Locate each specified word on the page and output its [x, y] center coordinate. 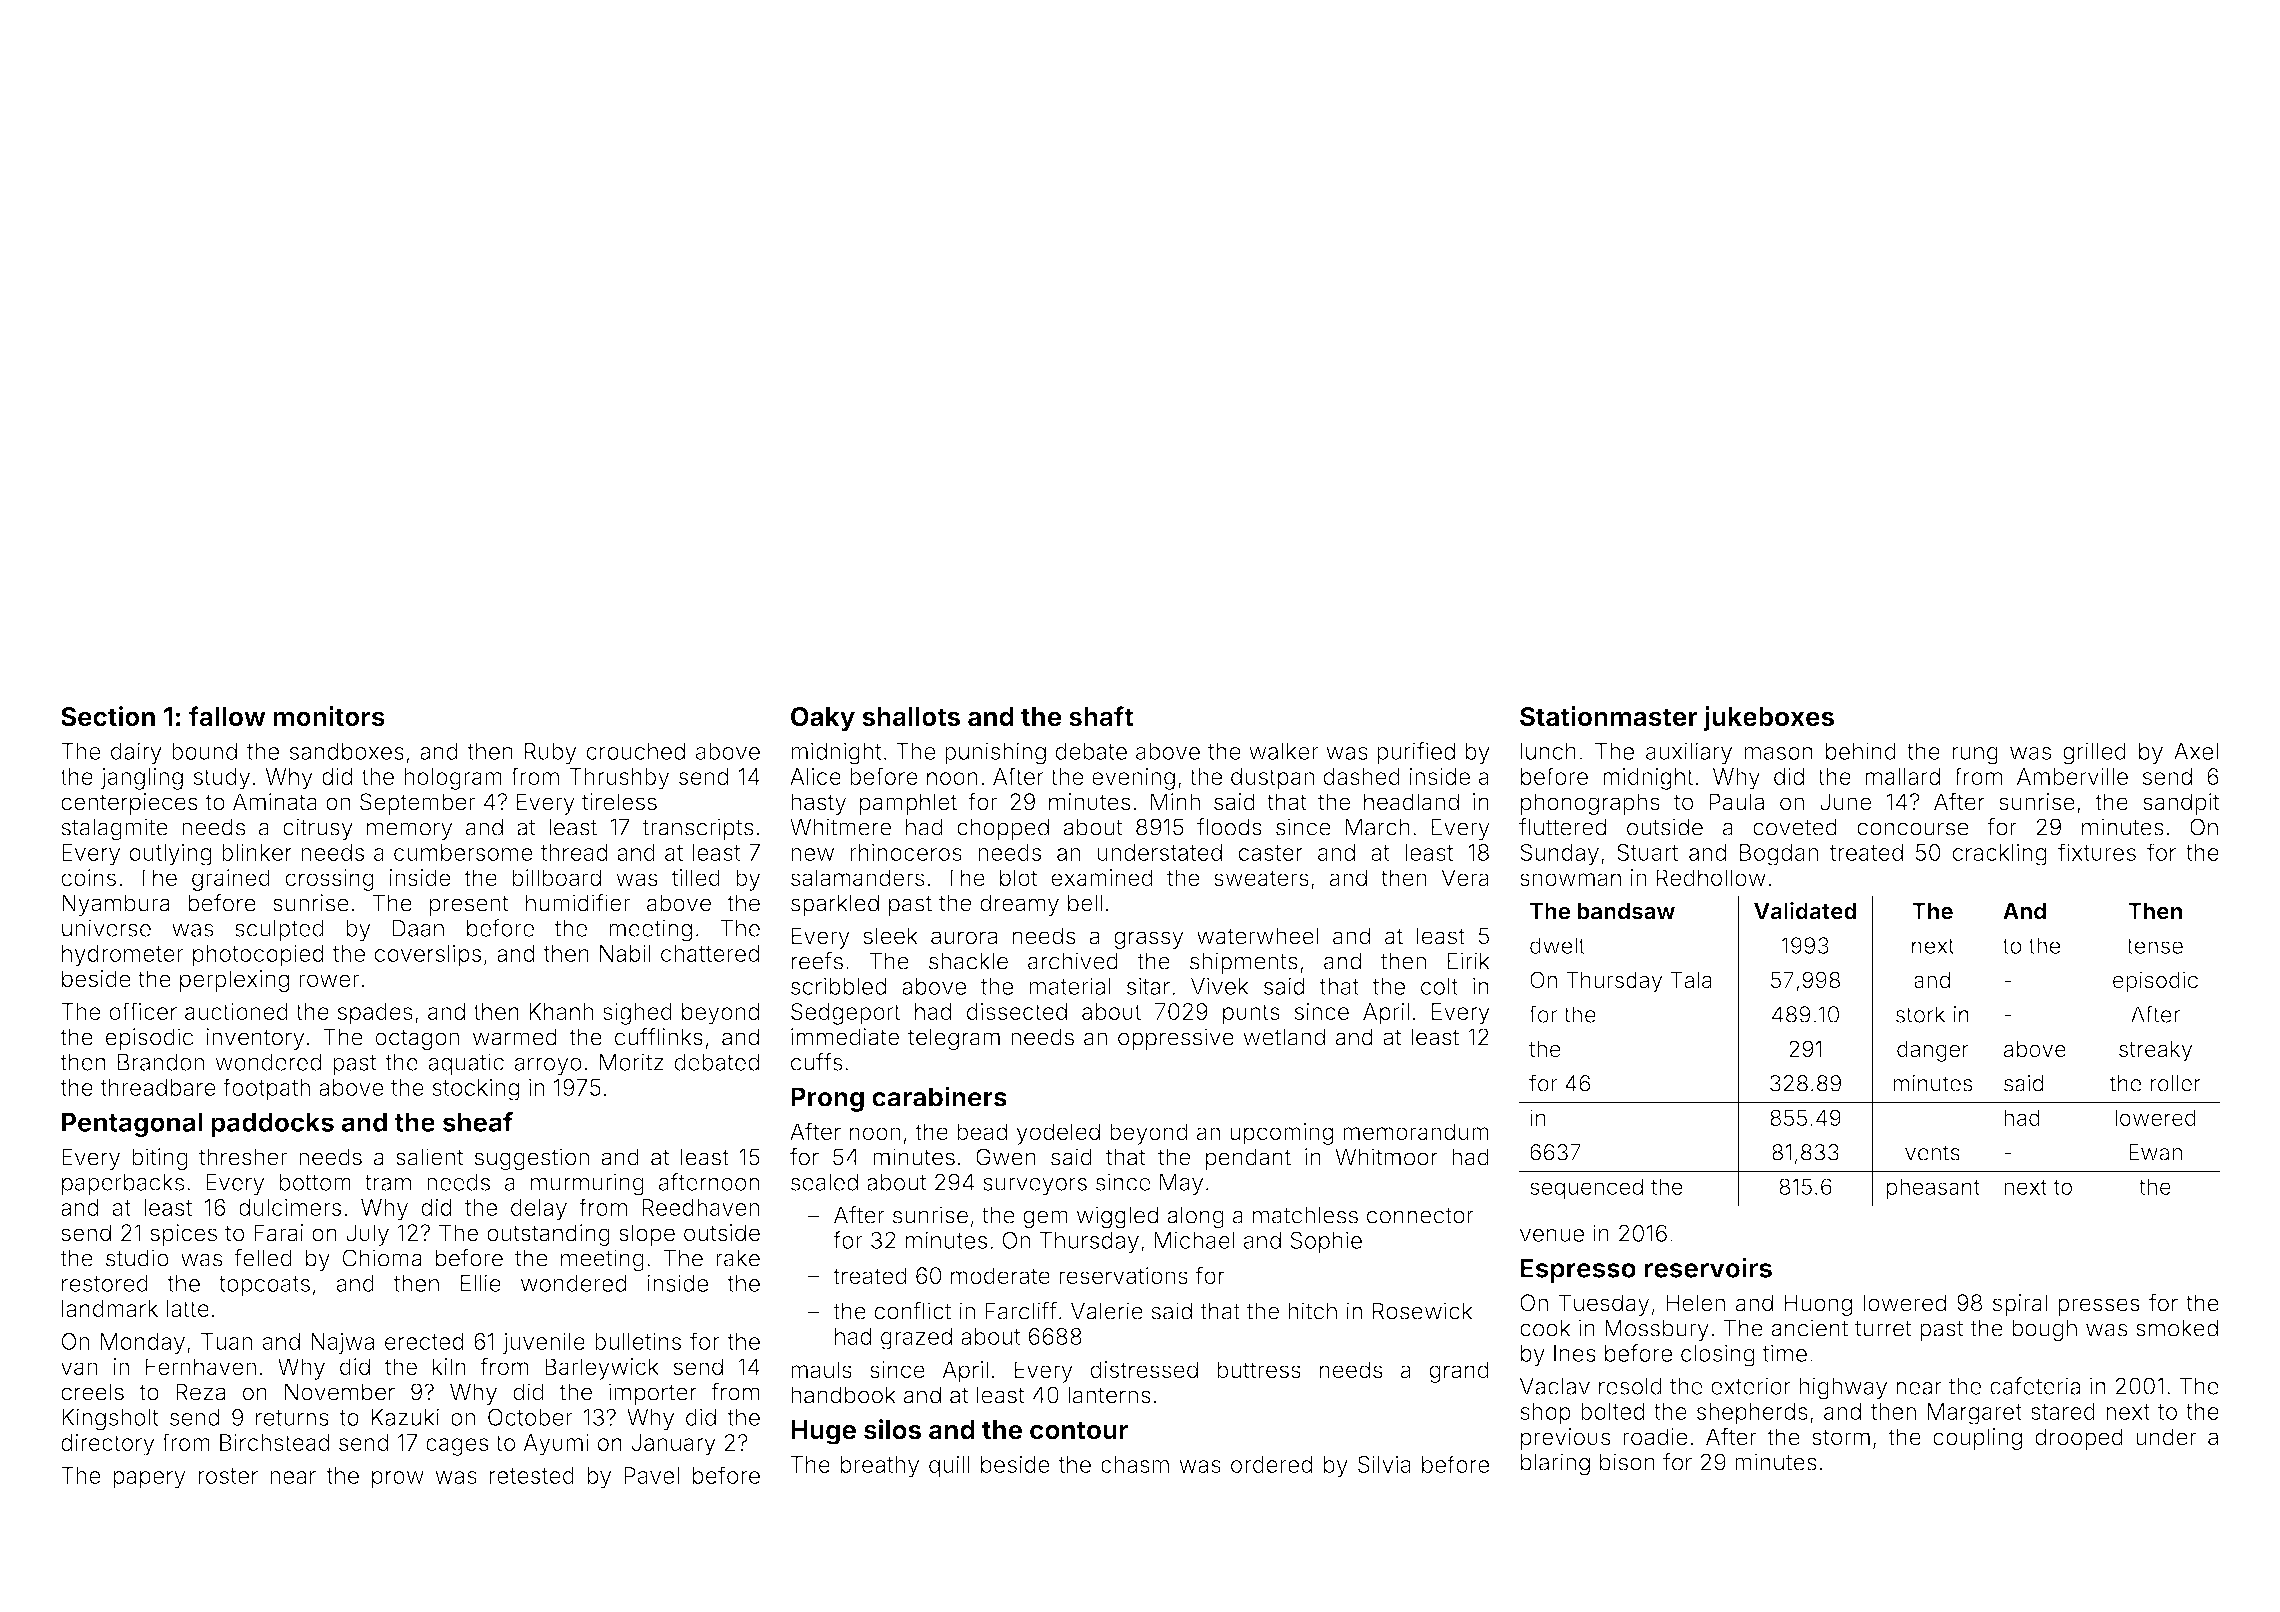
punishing [995, 753]
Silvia [1384, 1464]
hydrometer [123, 956]
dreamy [1019, 905]
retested [532, 1475]
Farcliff [1021, 1311]
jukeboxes [1768, 719]
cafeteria [2035, 1386]
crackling [2000, 855]
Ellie [481, 1283]
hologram [453, 779]
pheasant [1933, 1189]
